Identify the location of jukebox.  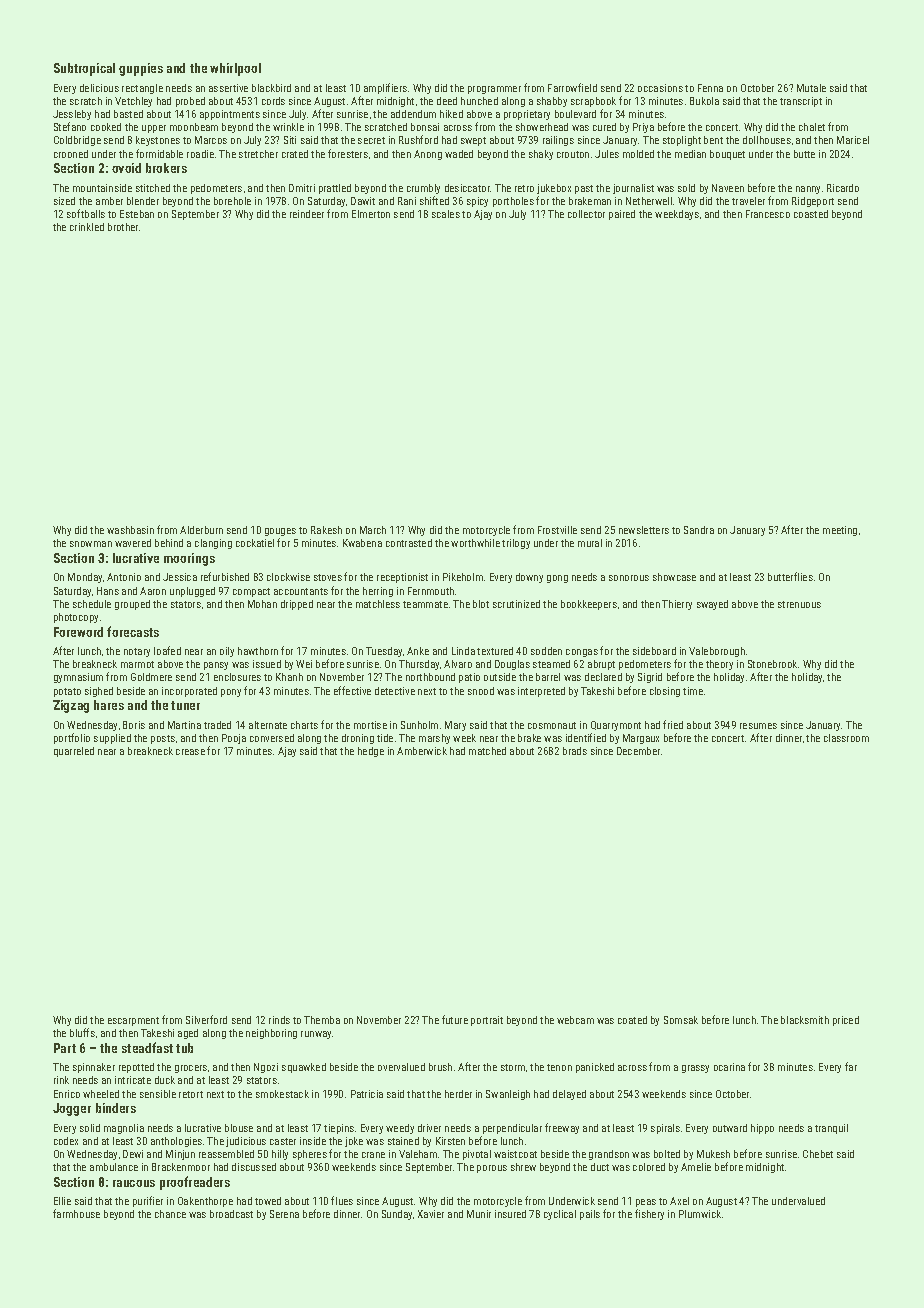
(554, 189).
